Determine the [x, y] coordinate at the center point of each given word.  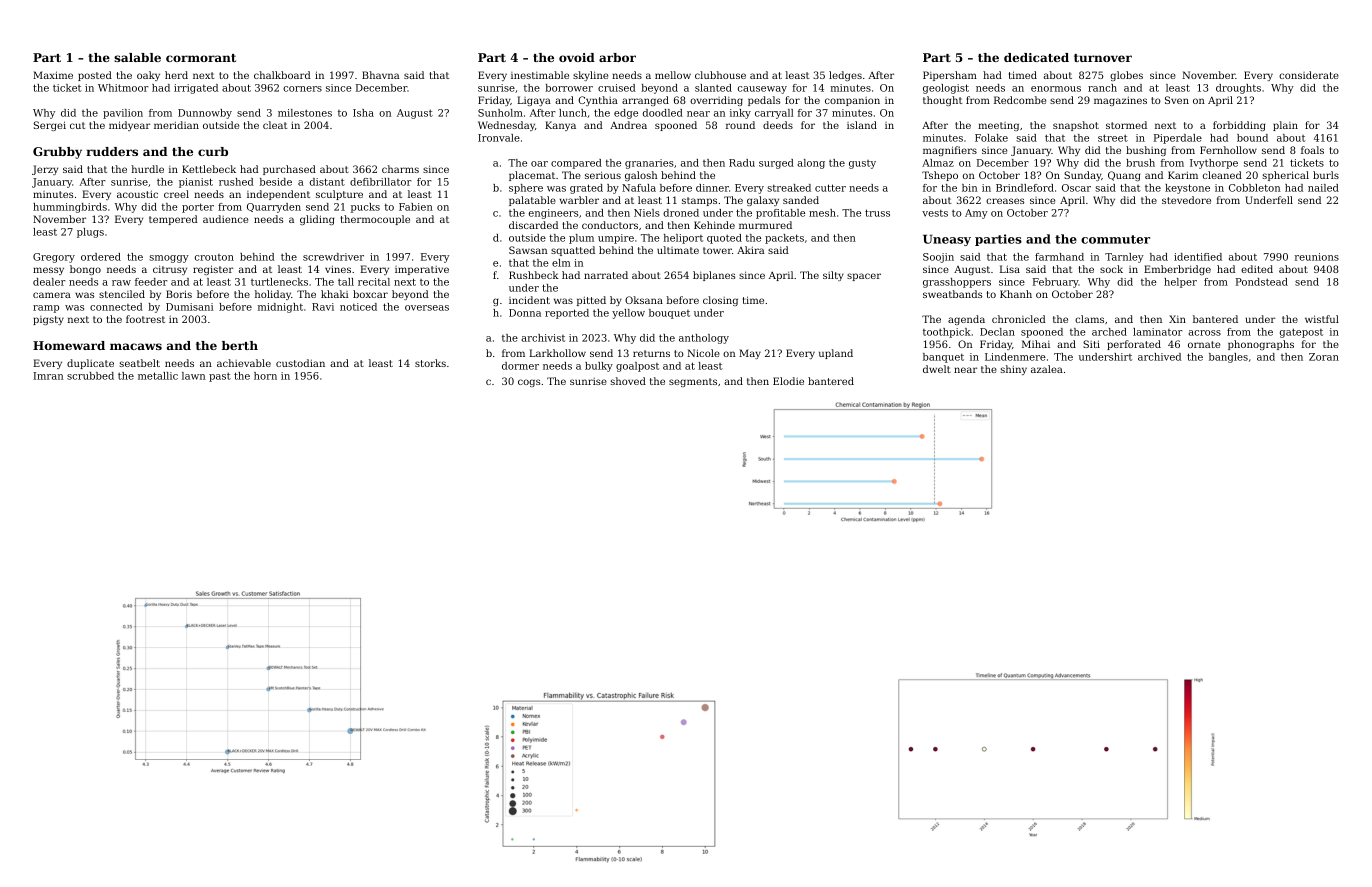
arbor [617, 57]
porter [198, 208]
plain [1285, 126]
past [220, 377]
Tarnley [1124, 258]
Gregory [54, 258]
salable [137, 57]
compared [576, 164]
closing [720, 301]
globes [1126, 76]
